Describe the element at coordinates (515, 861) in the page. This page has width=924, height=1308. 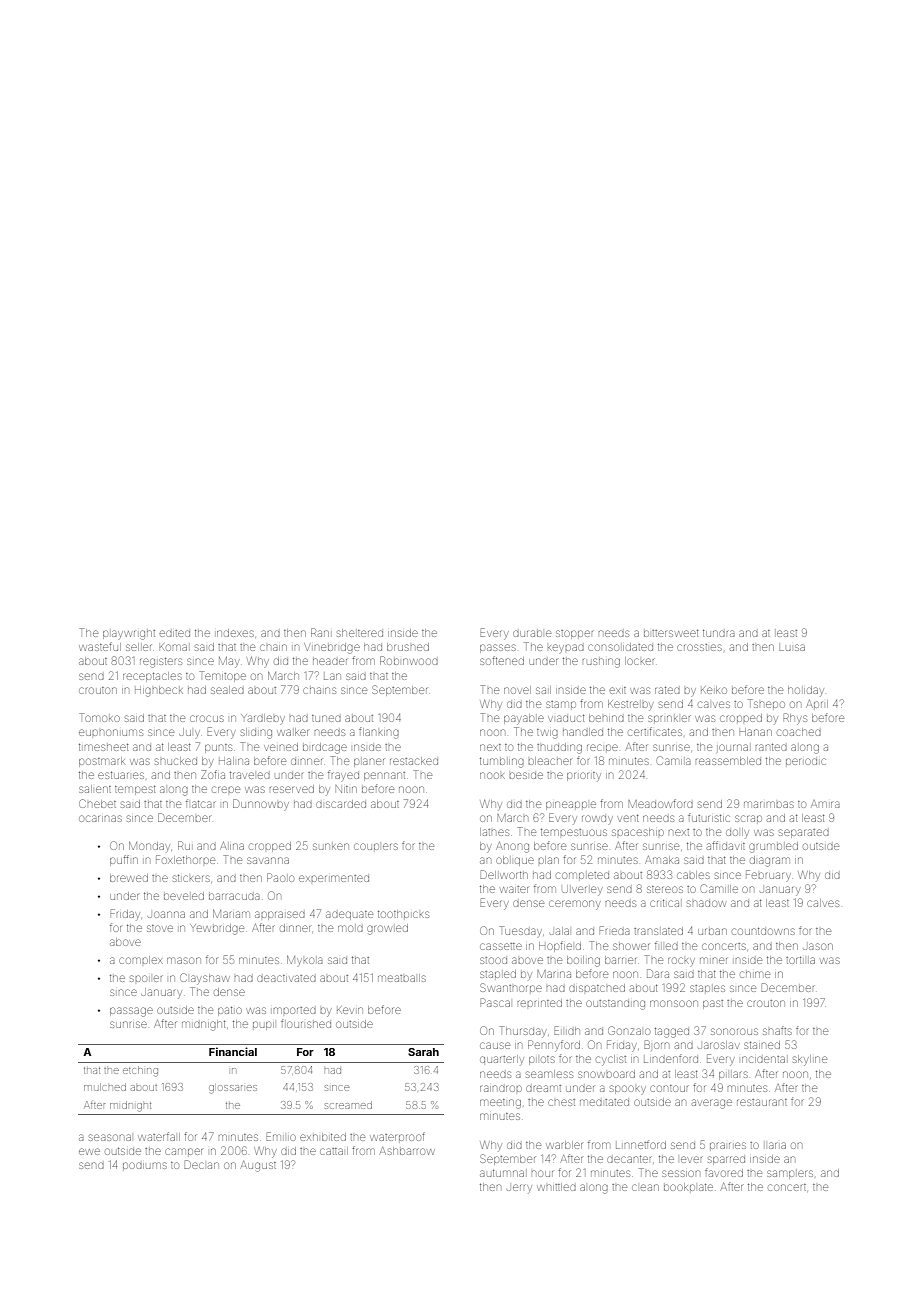
I see `oblique` at that location.
